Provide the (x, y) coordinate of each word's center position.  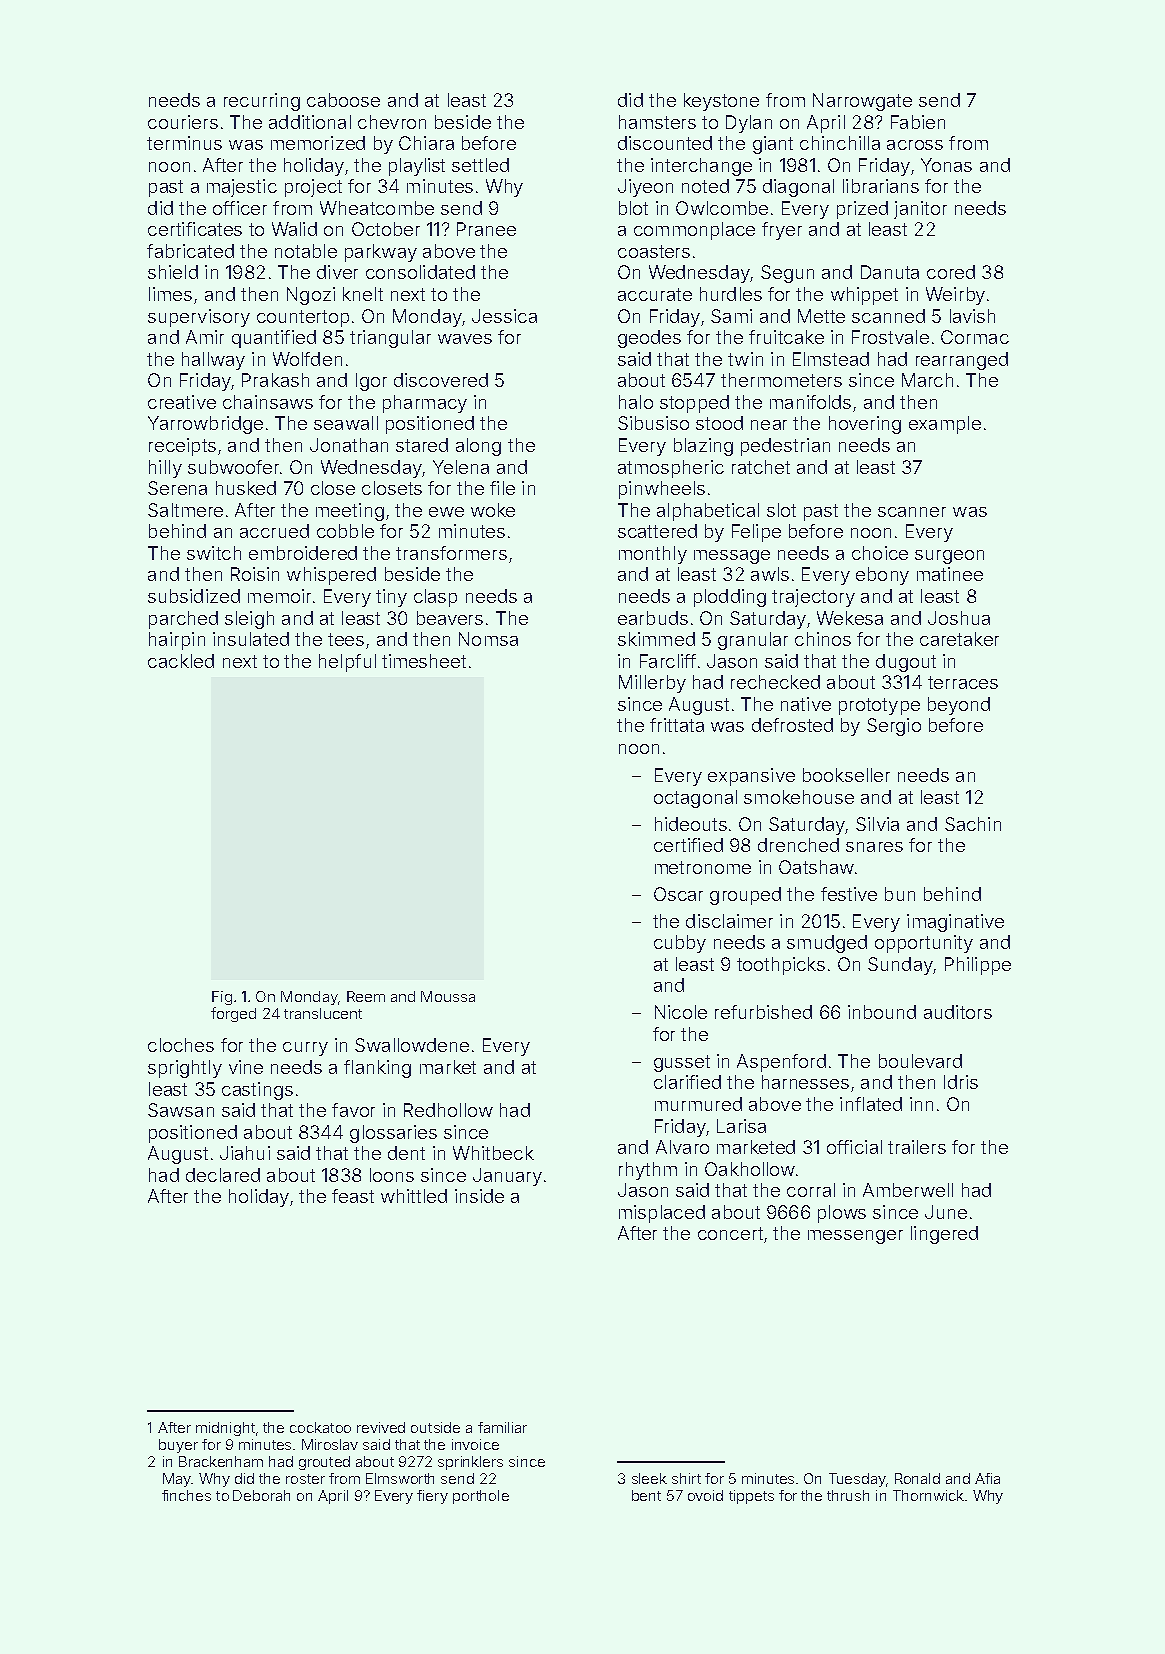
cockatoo (320, 1427)
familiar (502, 1427)
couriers (183, 122)
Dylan (749, 124)
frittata (677, 725)
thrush (848, 1495)
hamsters (657, 122)
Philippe (978, 966)
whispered (331, 576)
